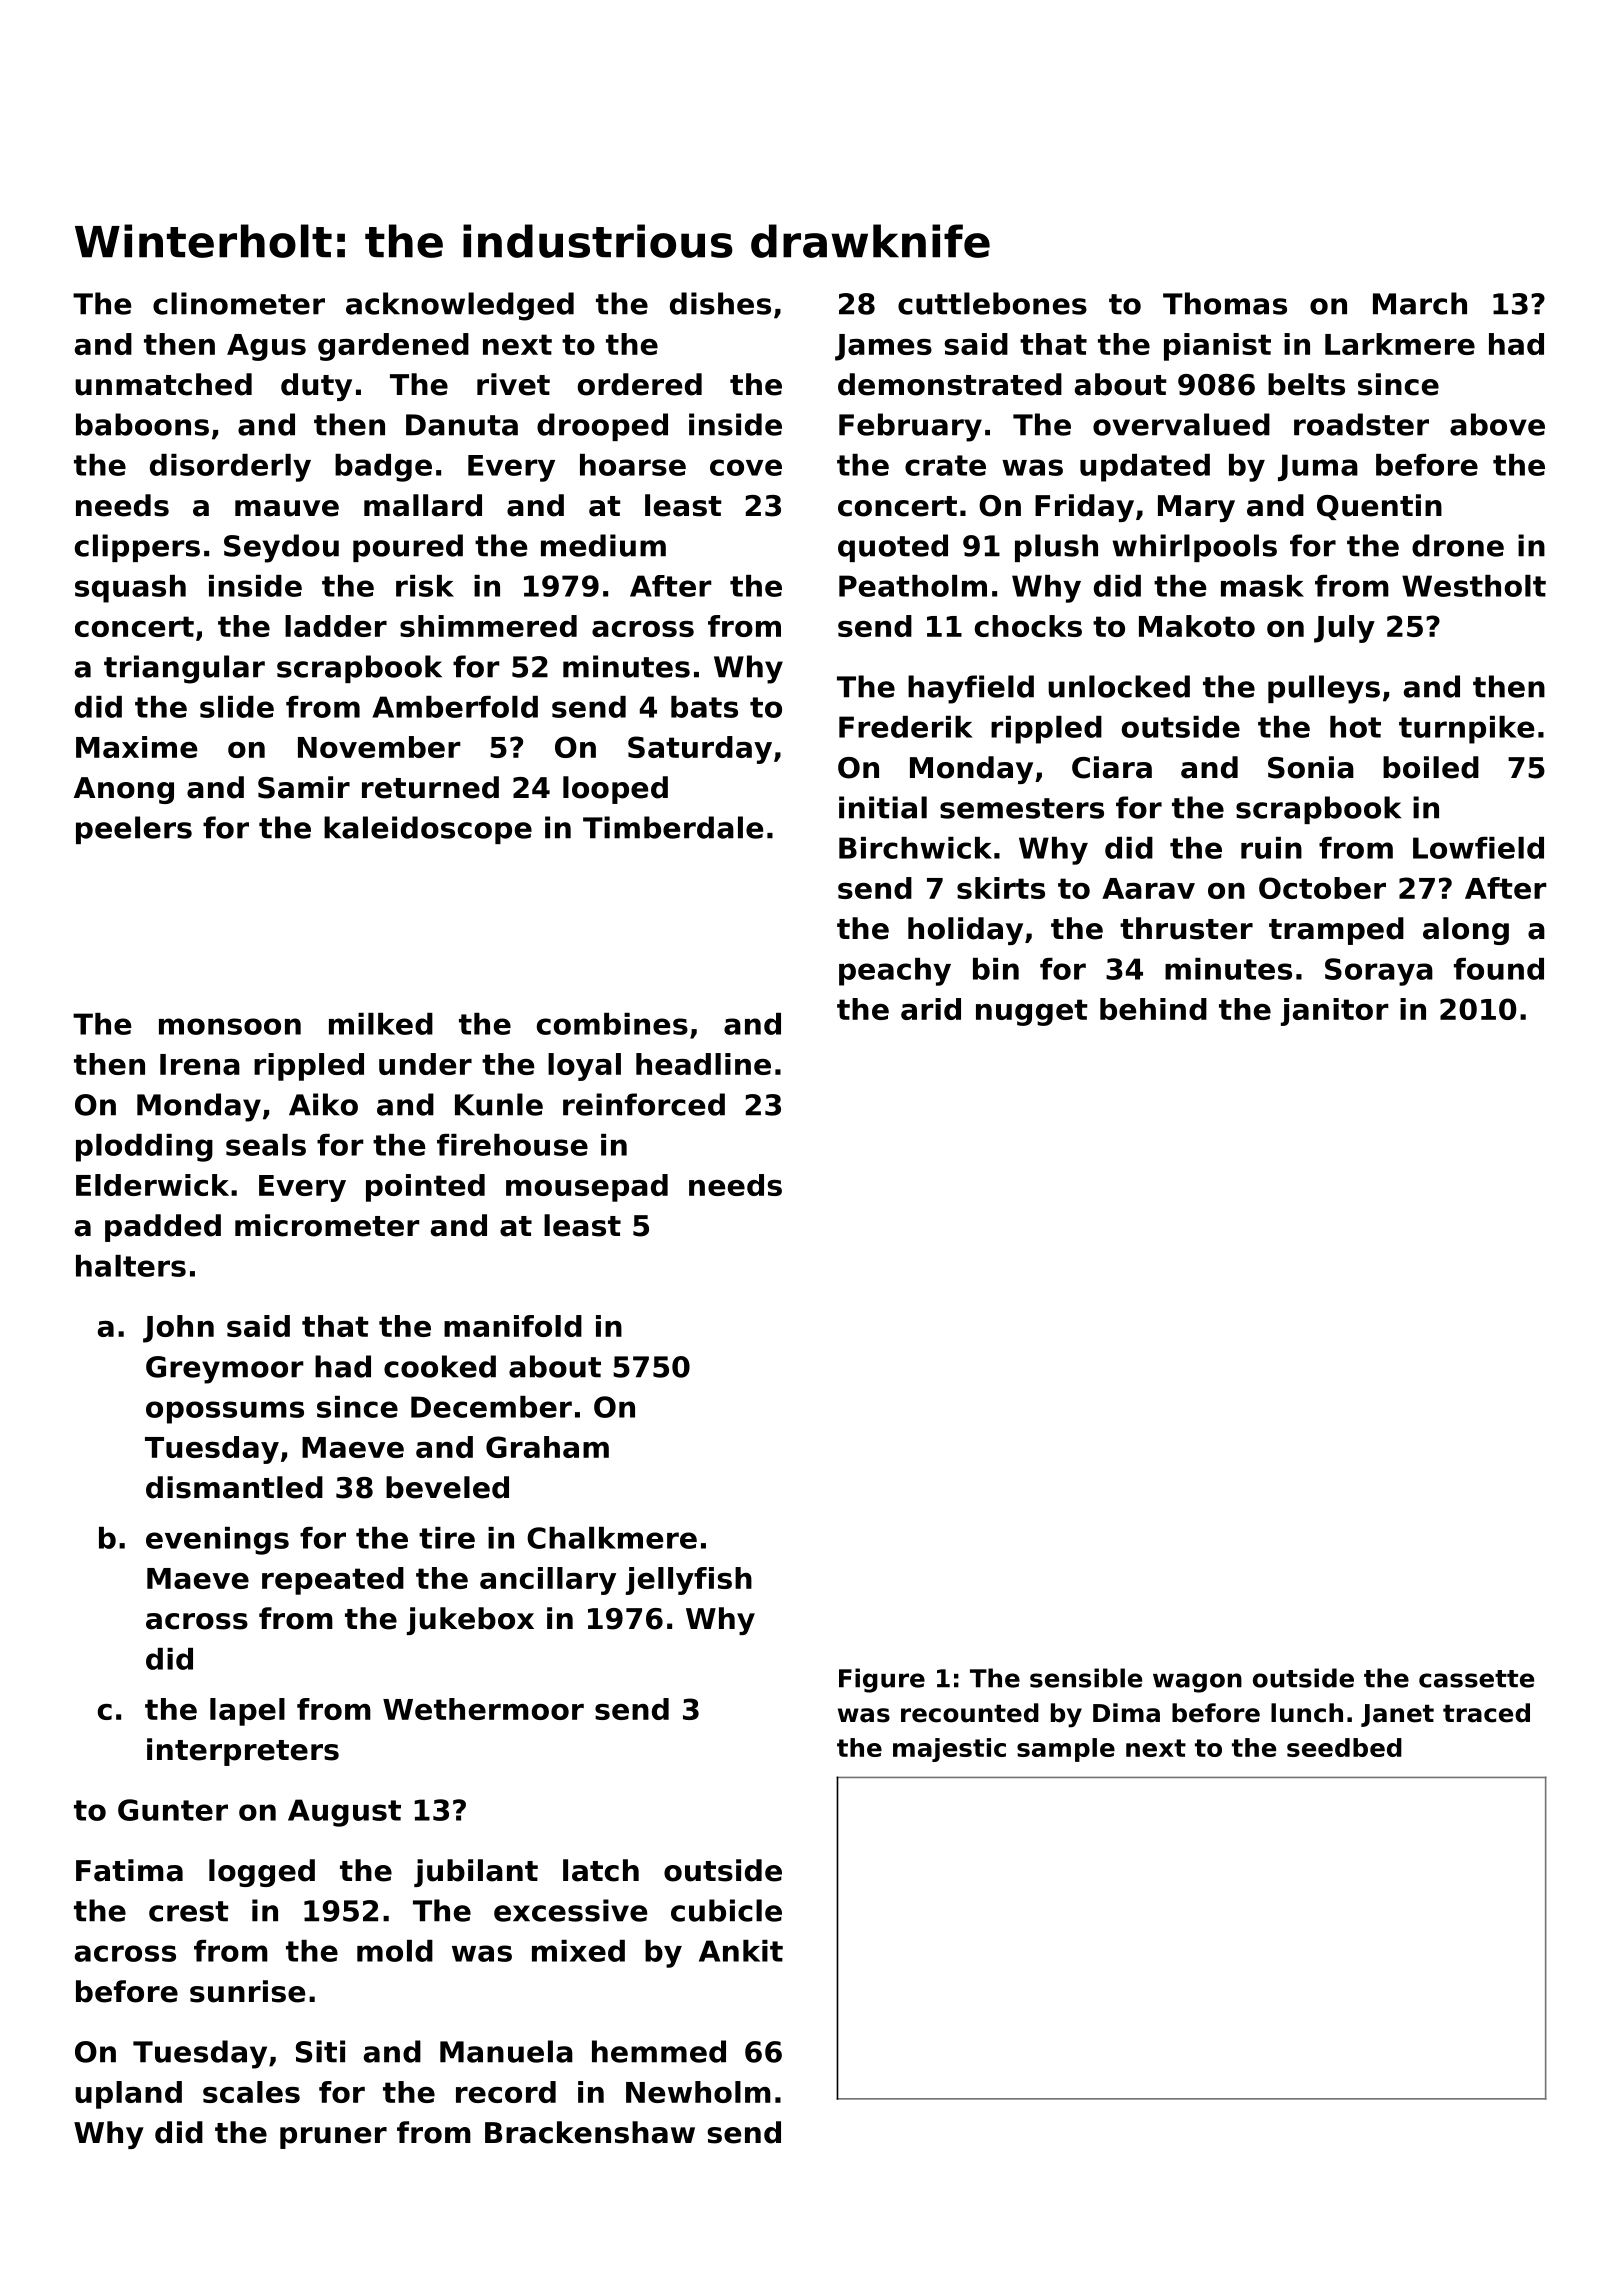  What do you see at coordinates (333, 1581) in the image?
I see `repeated` at bounding box center [333, 1581].
